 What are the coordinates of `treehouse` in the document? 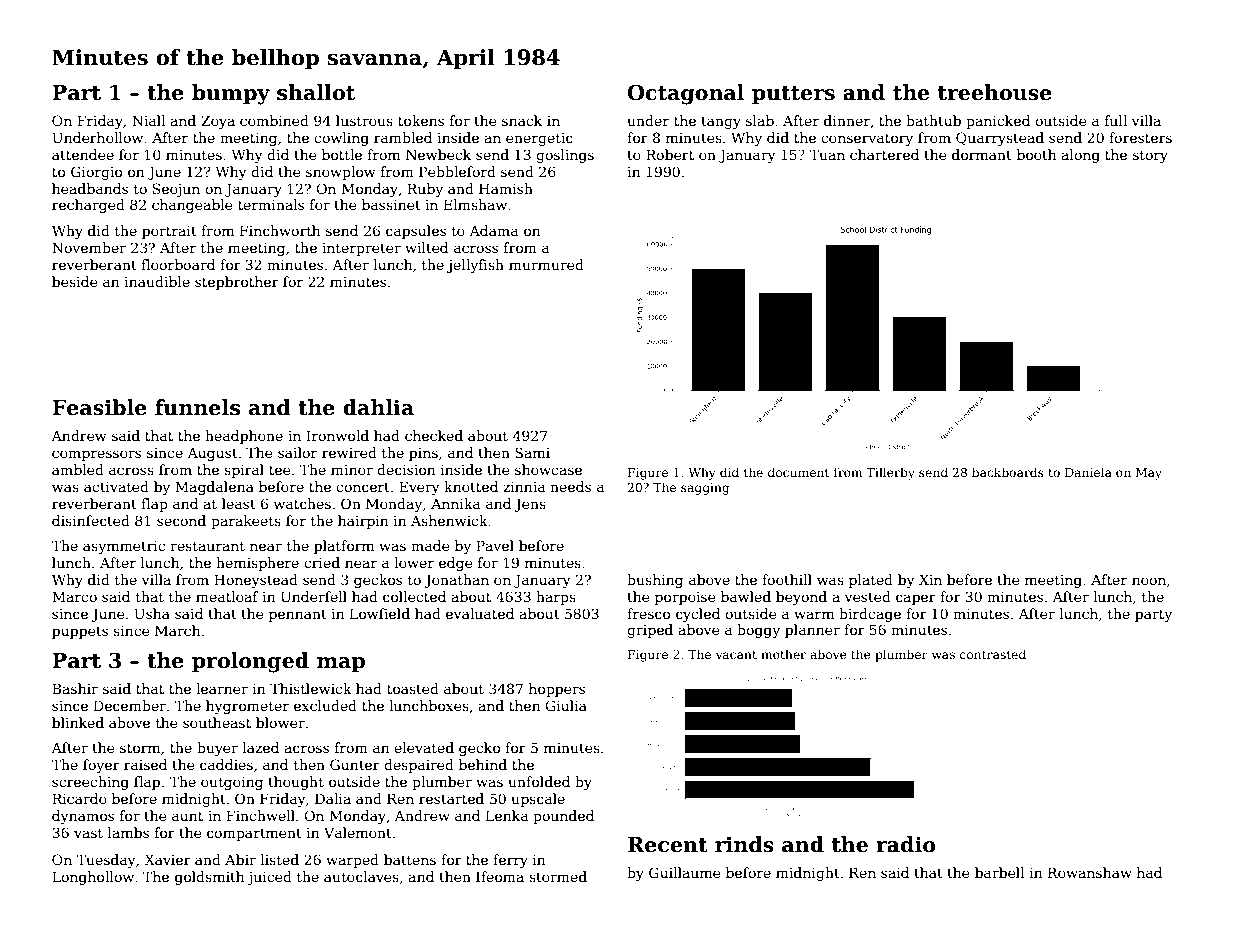 It's located at (995, 92).
